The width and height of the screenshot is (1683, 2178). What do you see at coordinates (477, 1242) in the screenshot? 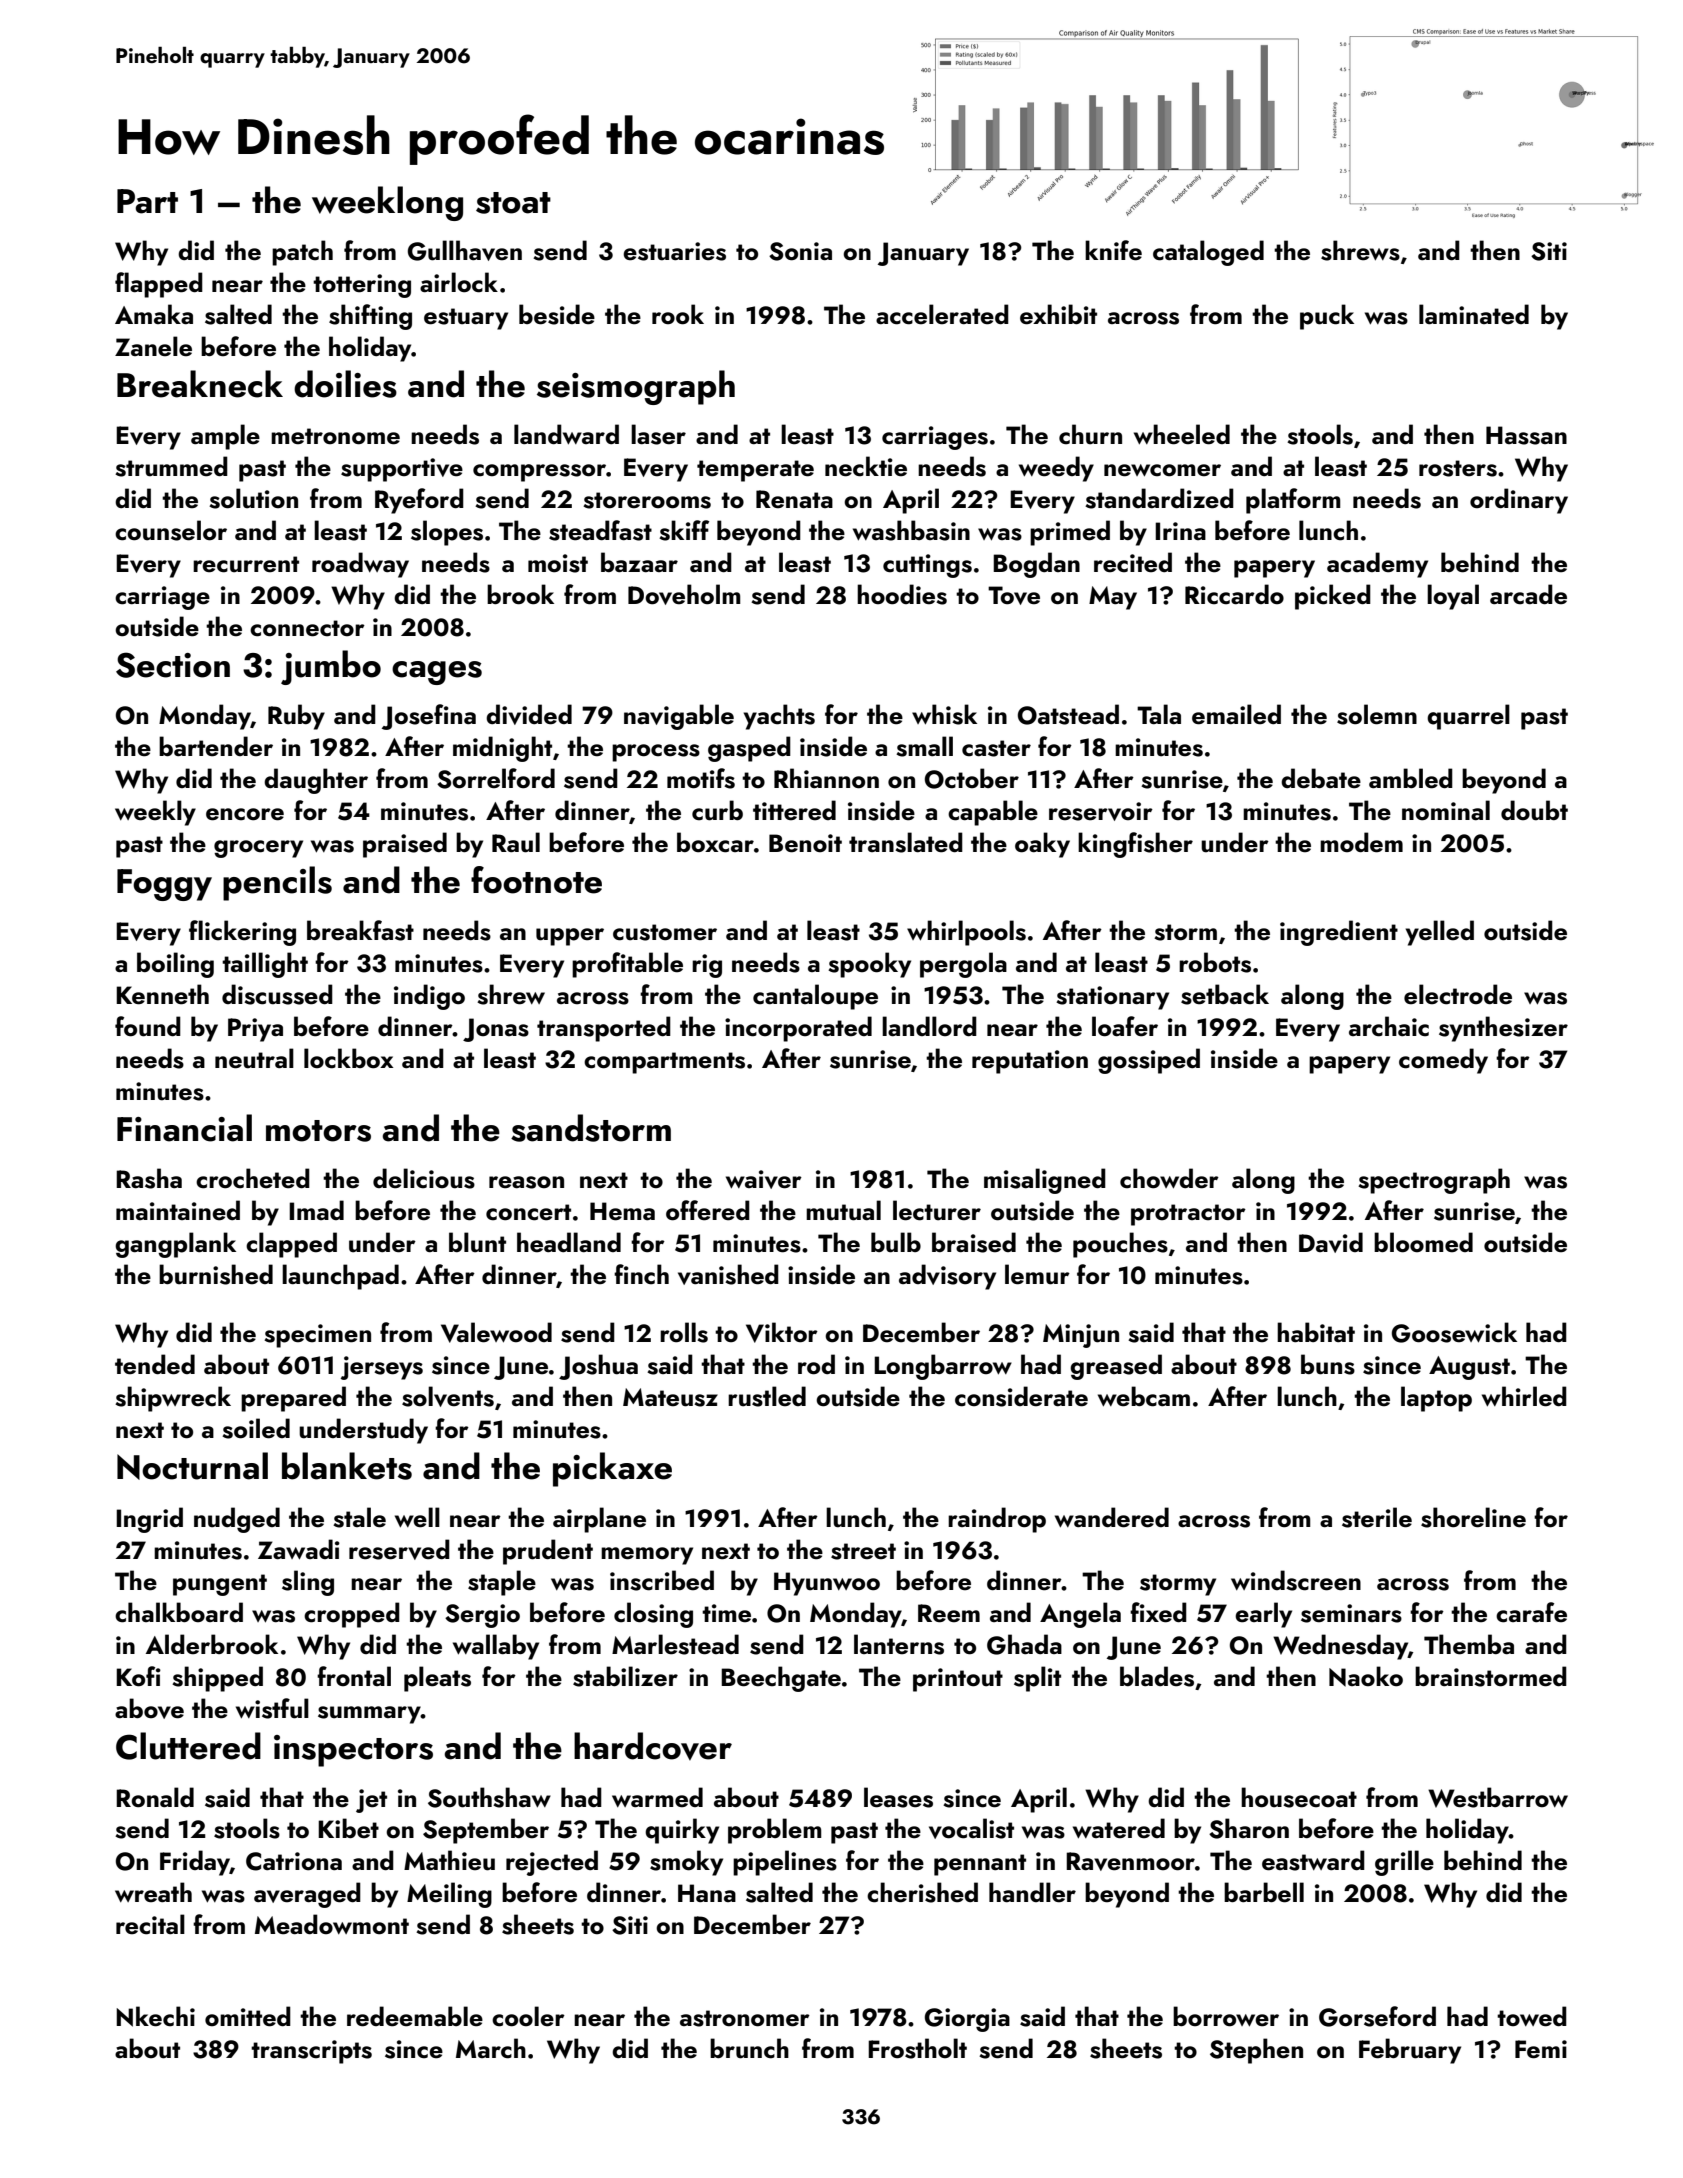
I see `blunt` at bounding box center [477, 1242].
